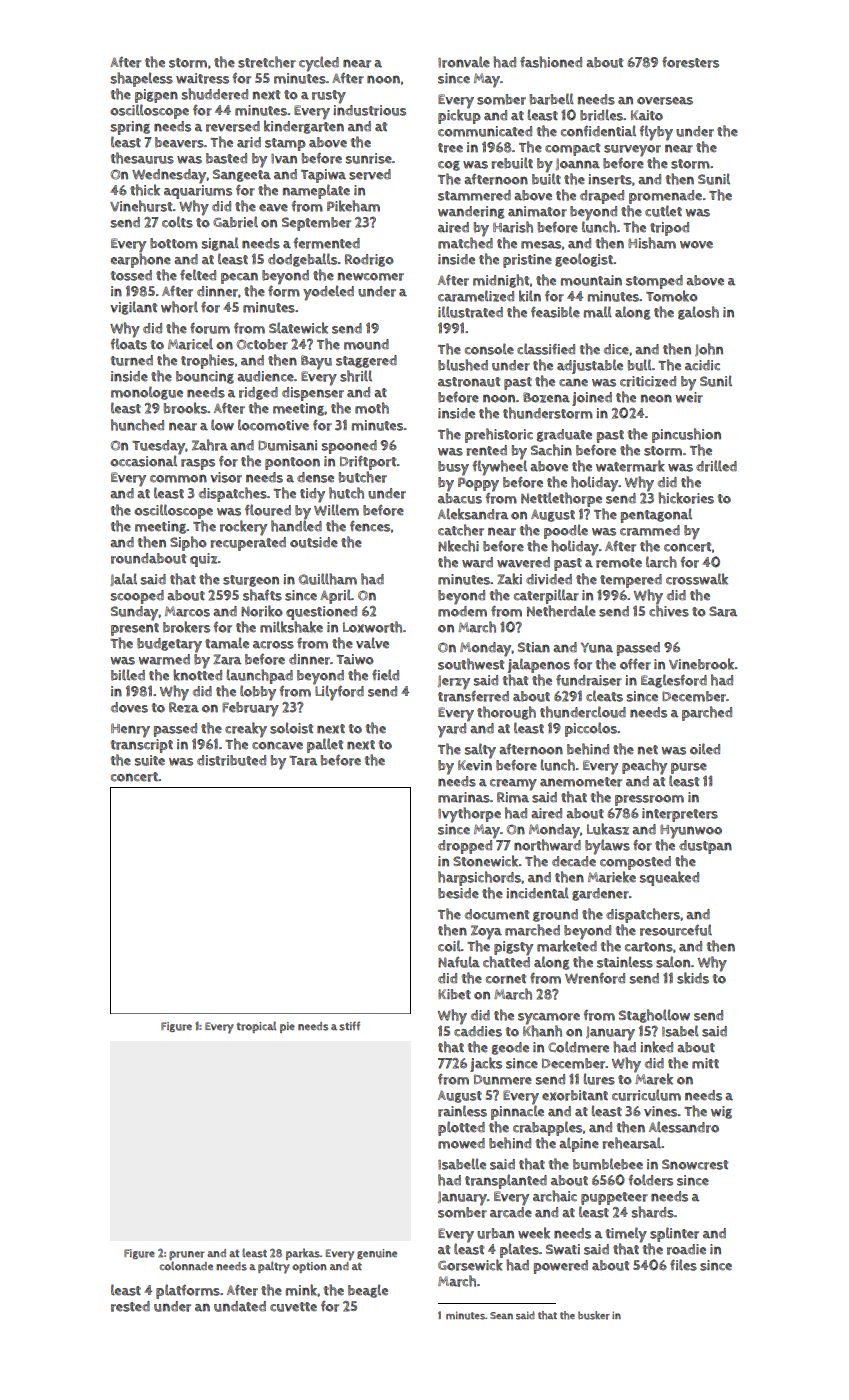 Image resolution: width=849 pixels, height=1400 pixels. I want to click on foresters, so click(690, 62).
